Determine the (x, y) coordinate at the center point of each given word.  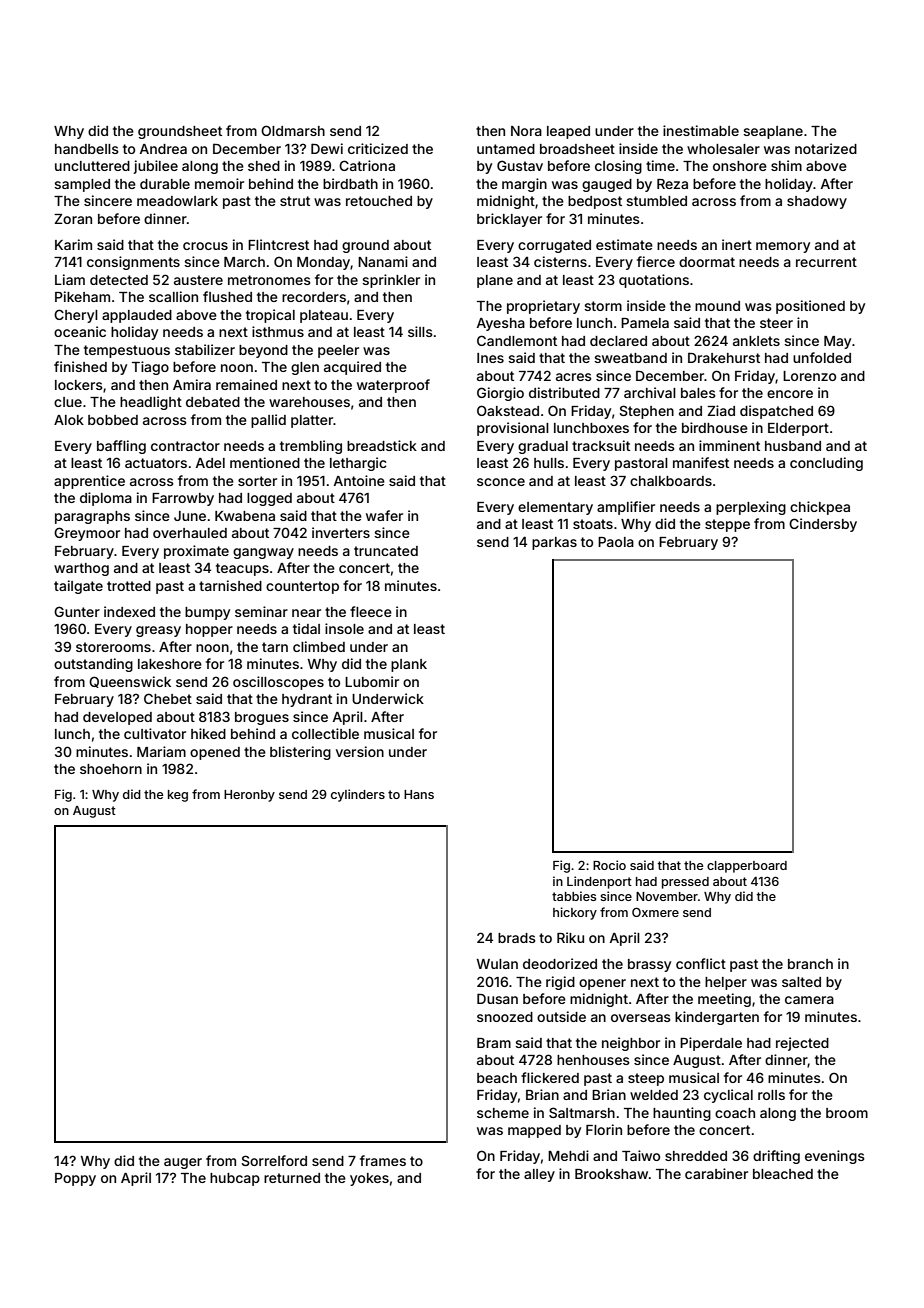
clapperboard (747, 867)
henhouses (593, 1060)
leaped (568, 132)
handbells (87, 149)
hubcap (235, 1179)
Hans (419, 794)
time (660, 165)
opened (215, 753)
